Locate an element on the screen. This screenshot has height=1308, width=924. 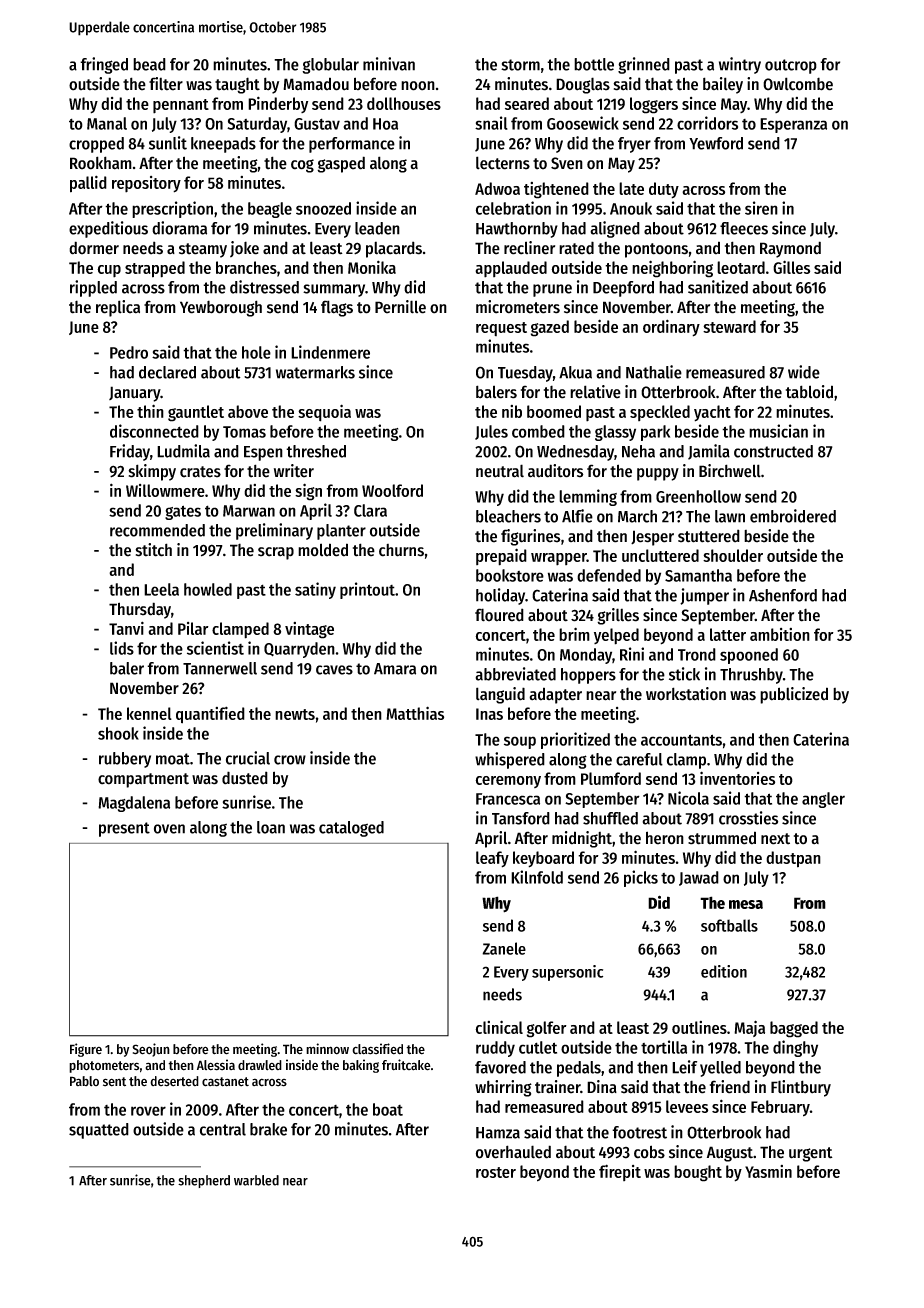
roster is located at coordinates (496, 1172).
